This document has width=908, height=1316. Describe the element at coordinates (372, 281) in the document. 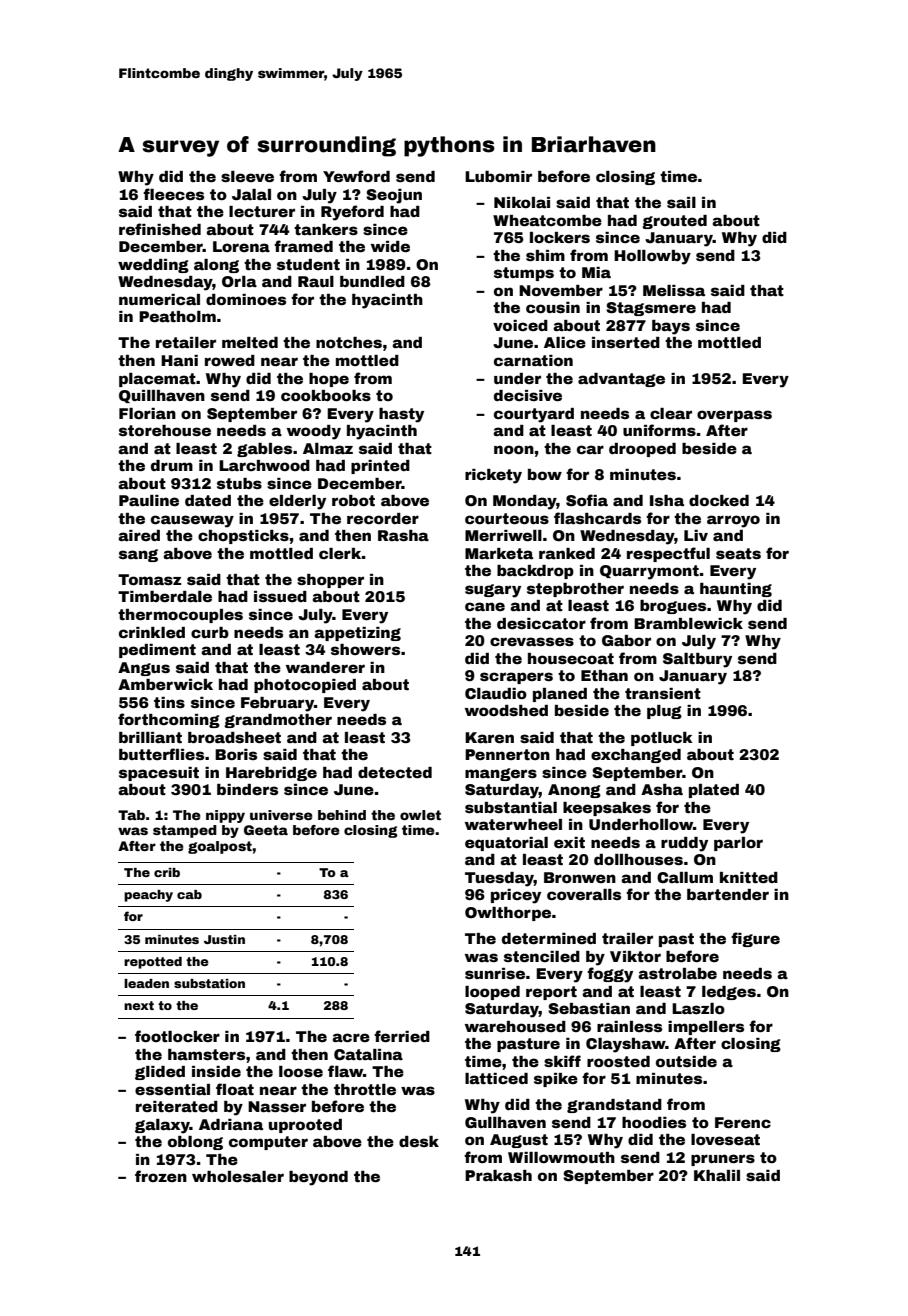

I see `bundled` at that location.
